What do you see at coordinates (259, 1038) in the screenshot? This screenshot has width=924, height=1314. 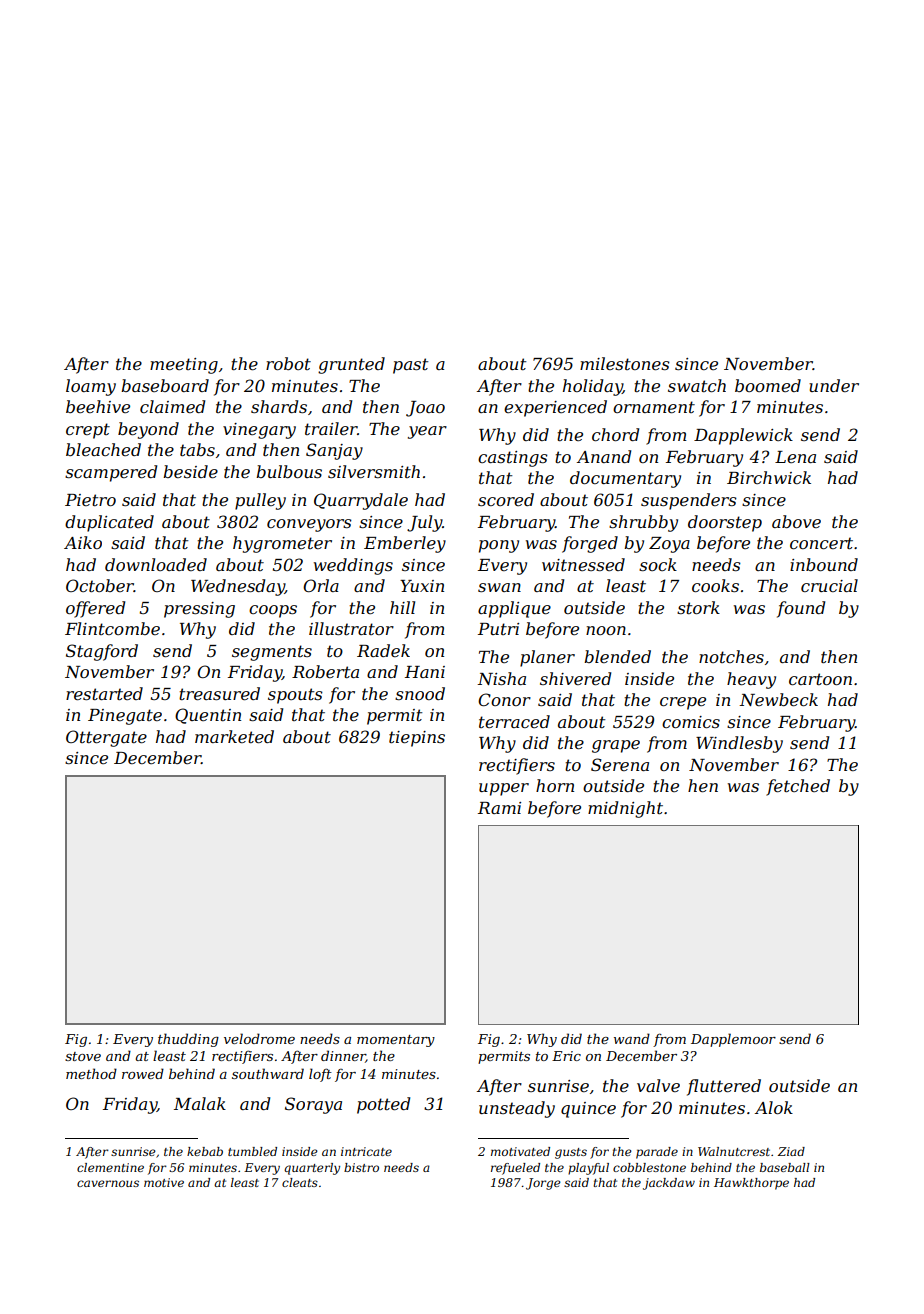 I see `velodrome` at bounding box center [259, 1038].
